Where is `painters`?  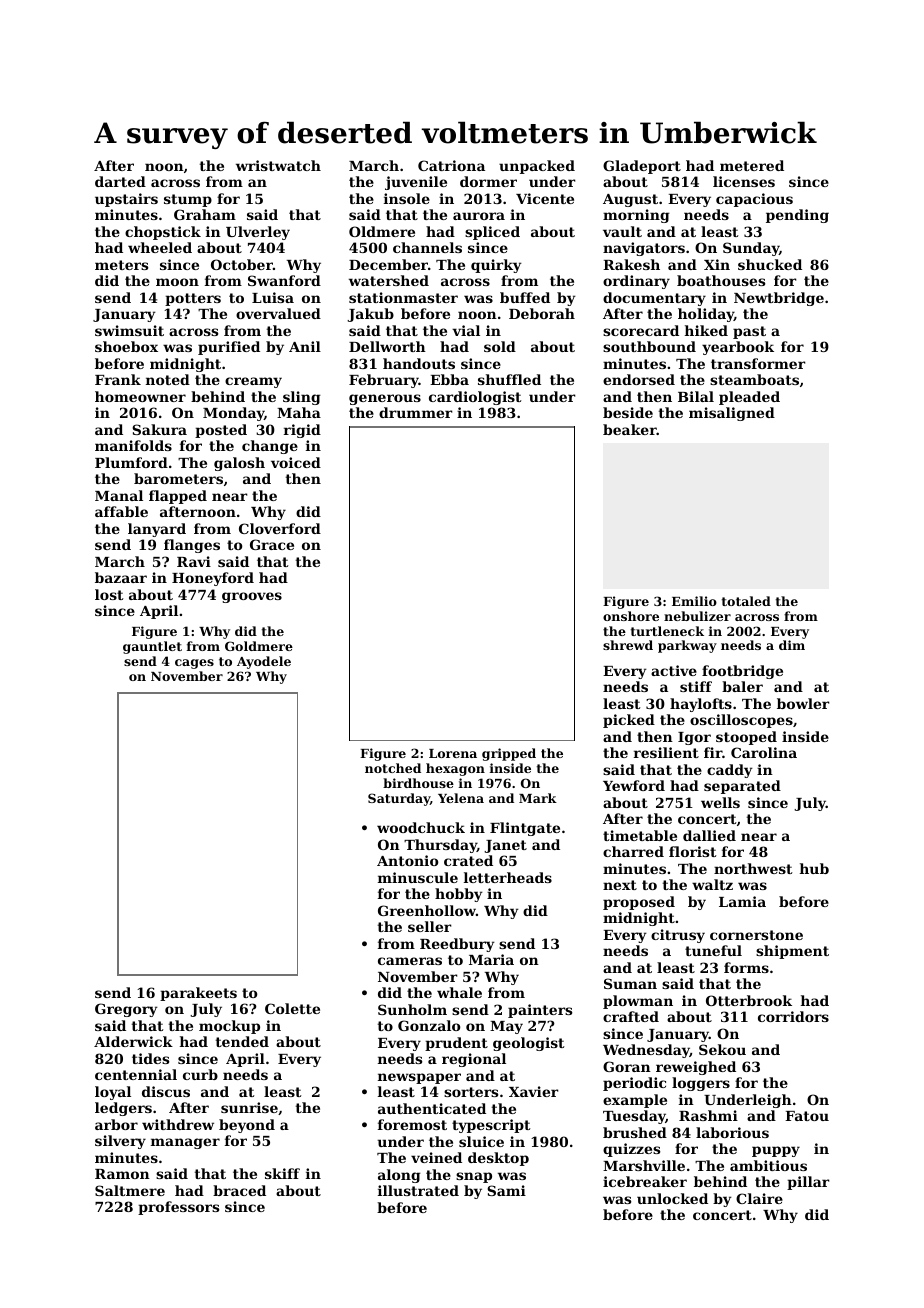
painters is located at coordinates (540, 1011).
